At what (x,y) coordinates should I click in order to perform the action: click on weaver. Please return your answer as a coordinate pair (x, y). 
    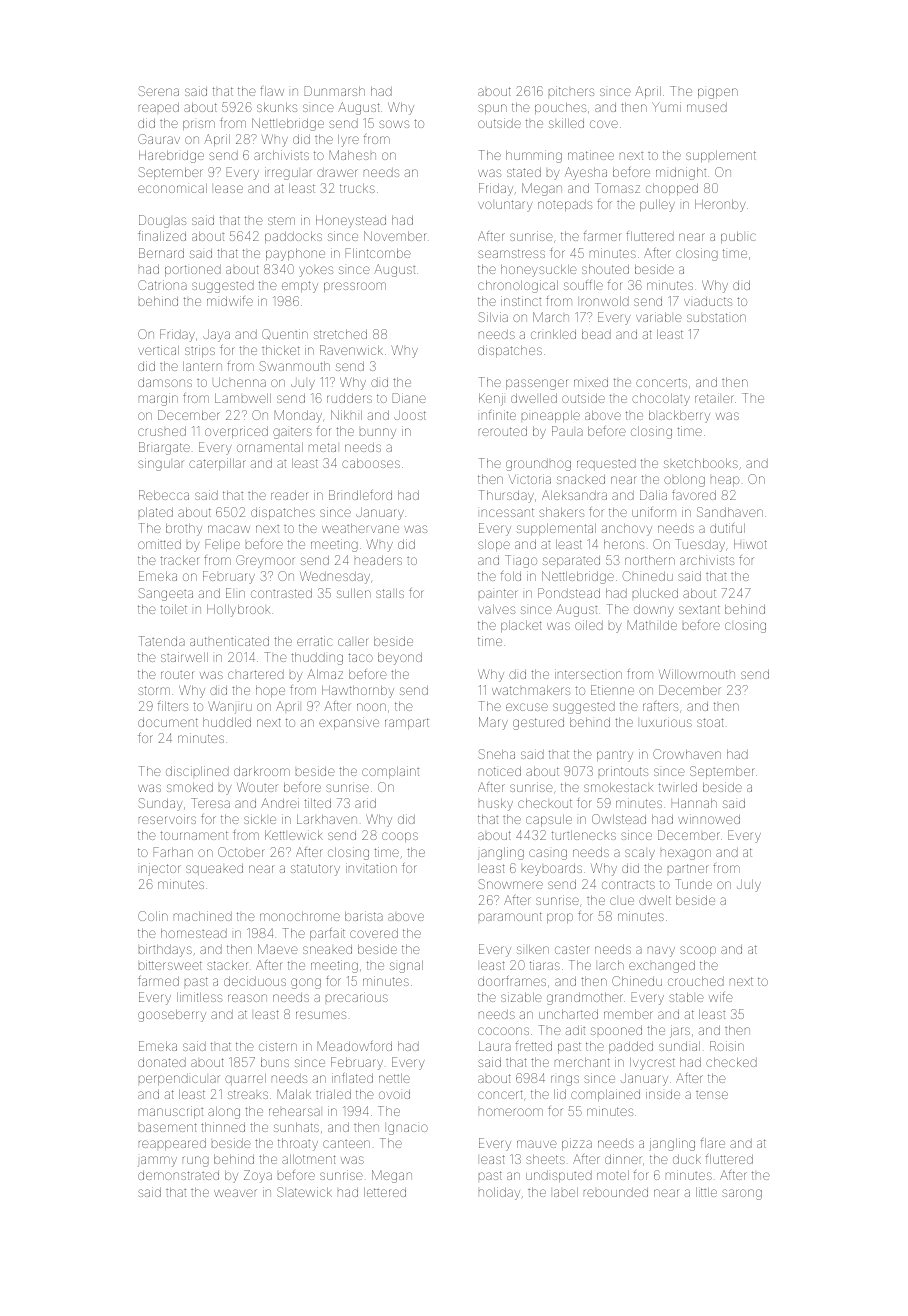
    Looking at the image, I should click on (235, 1193).
